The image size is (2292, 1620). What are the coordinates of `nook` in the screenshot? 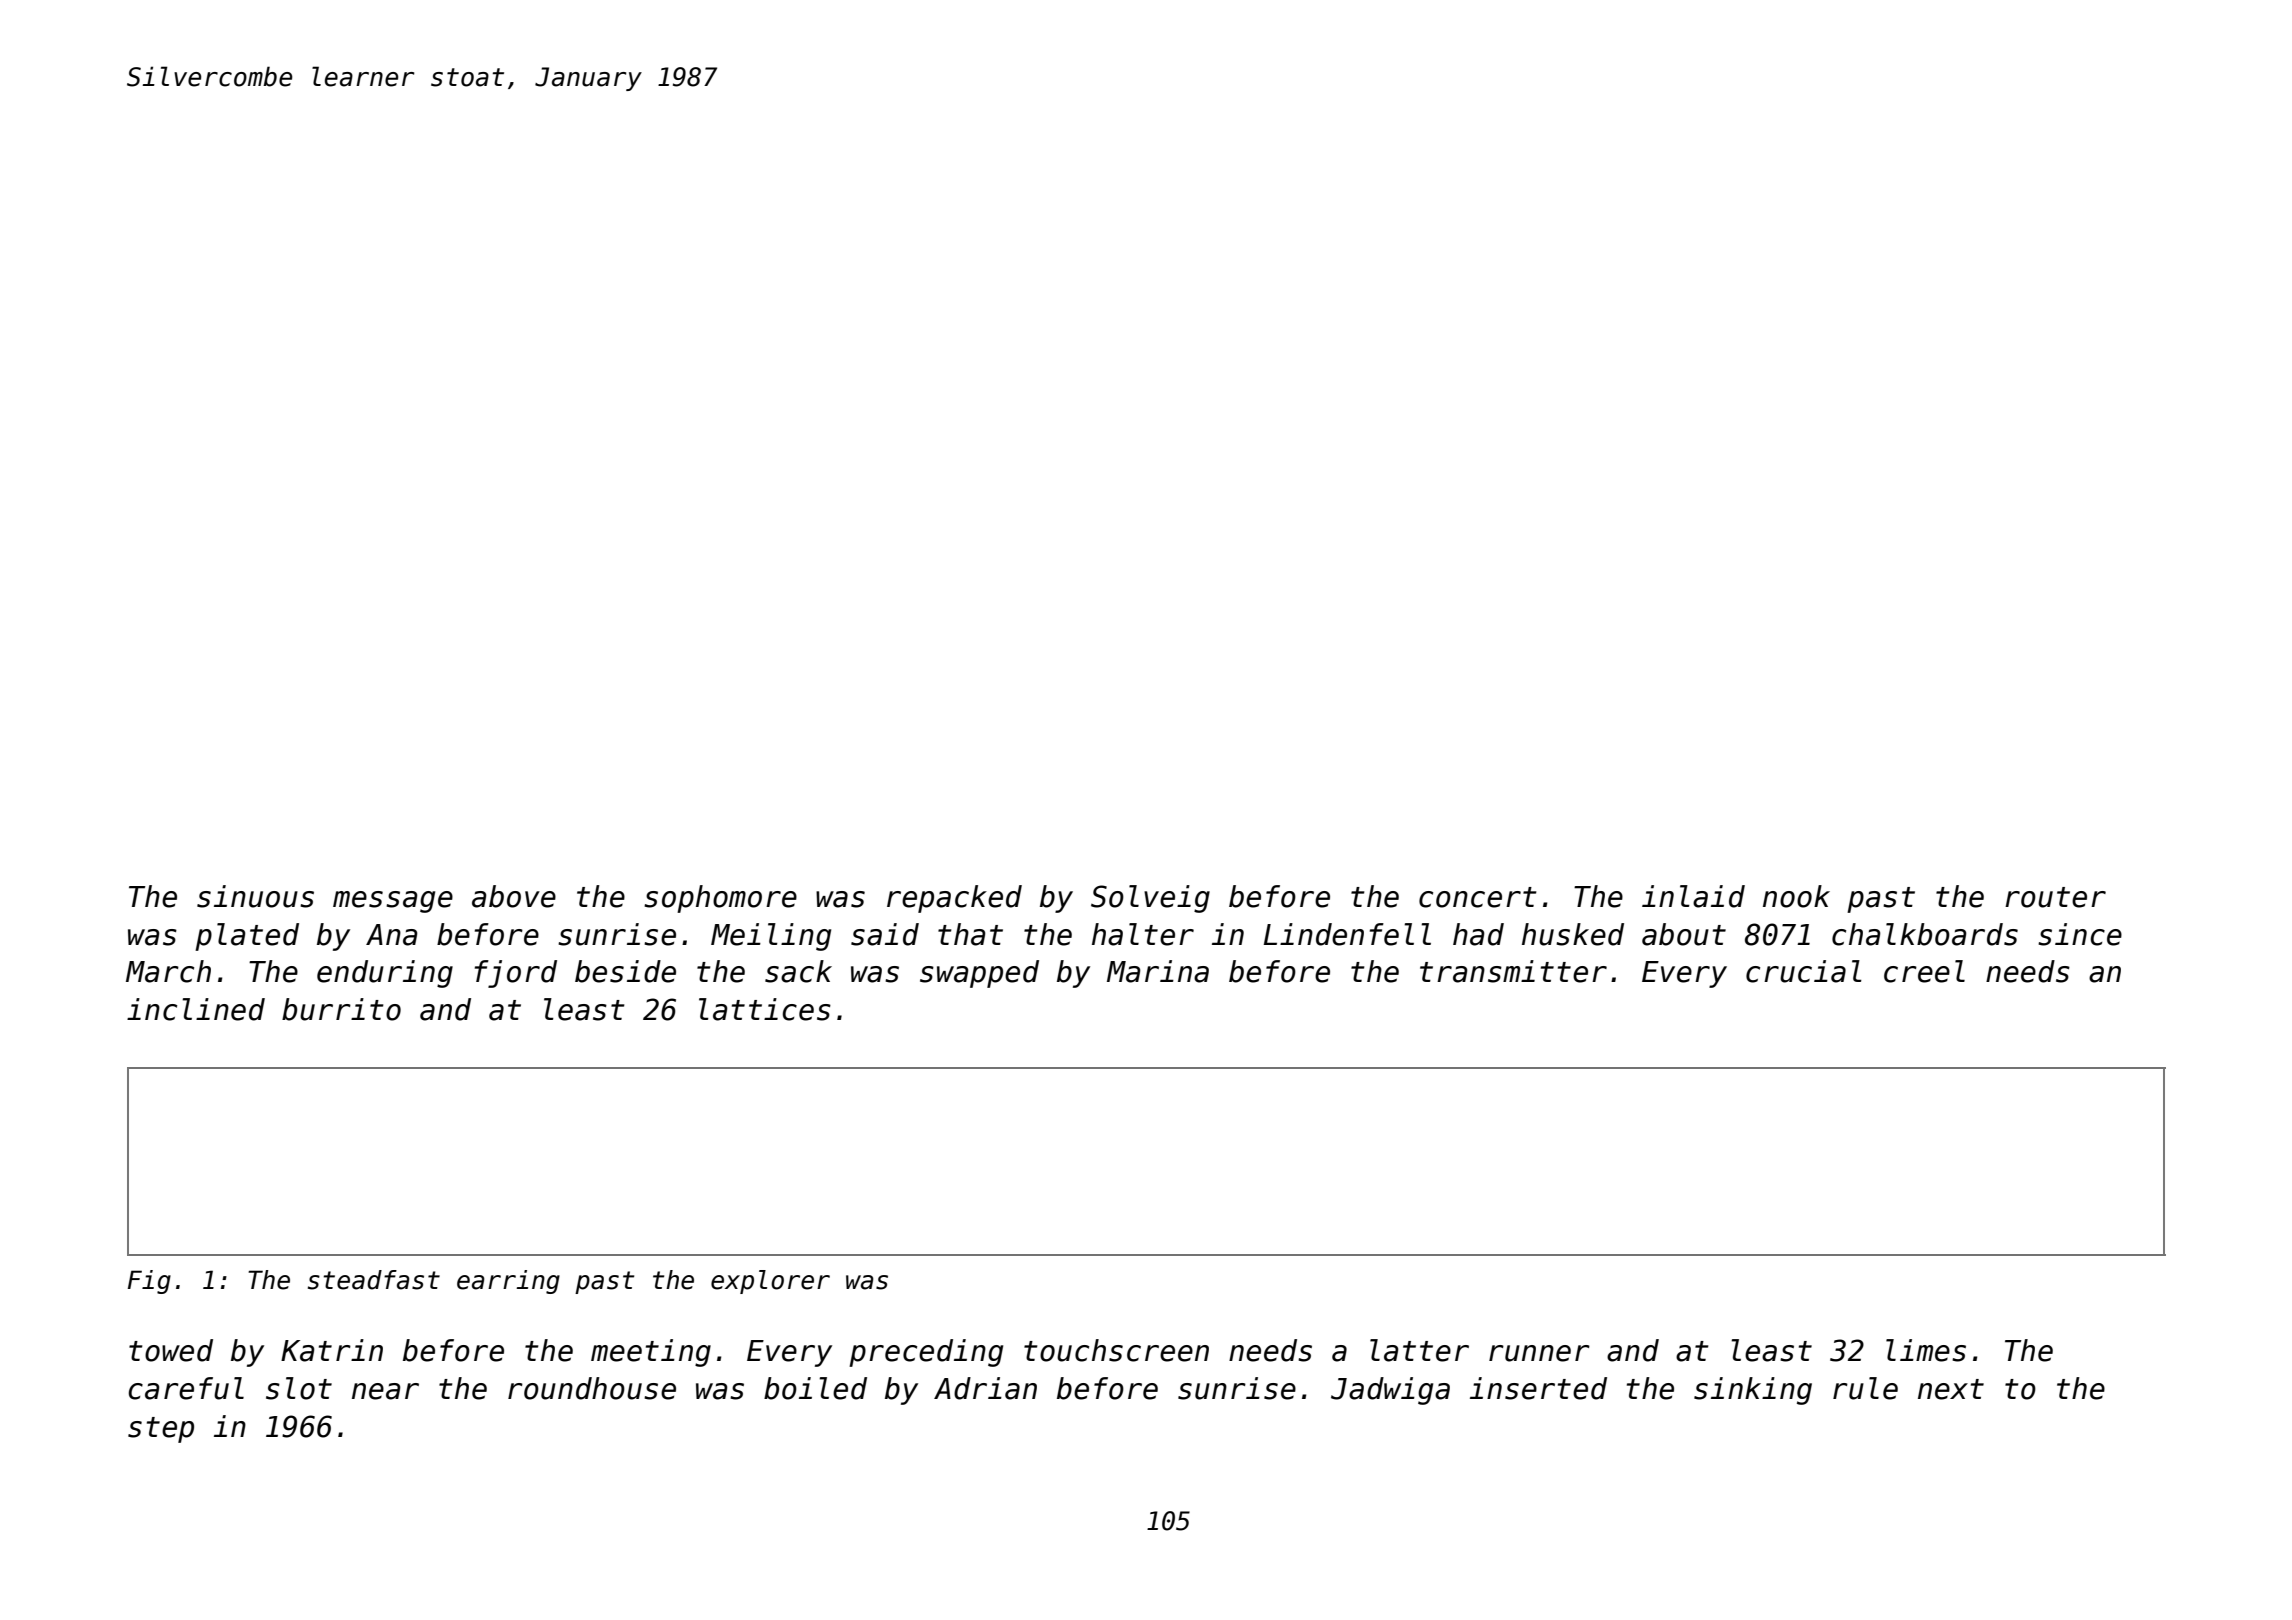 It's located at (1796, 896).
